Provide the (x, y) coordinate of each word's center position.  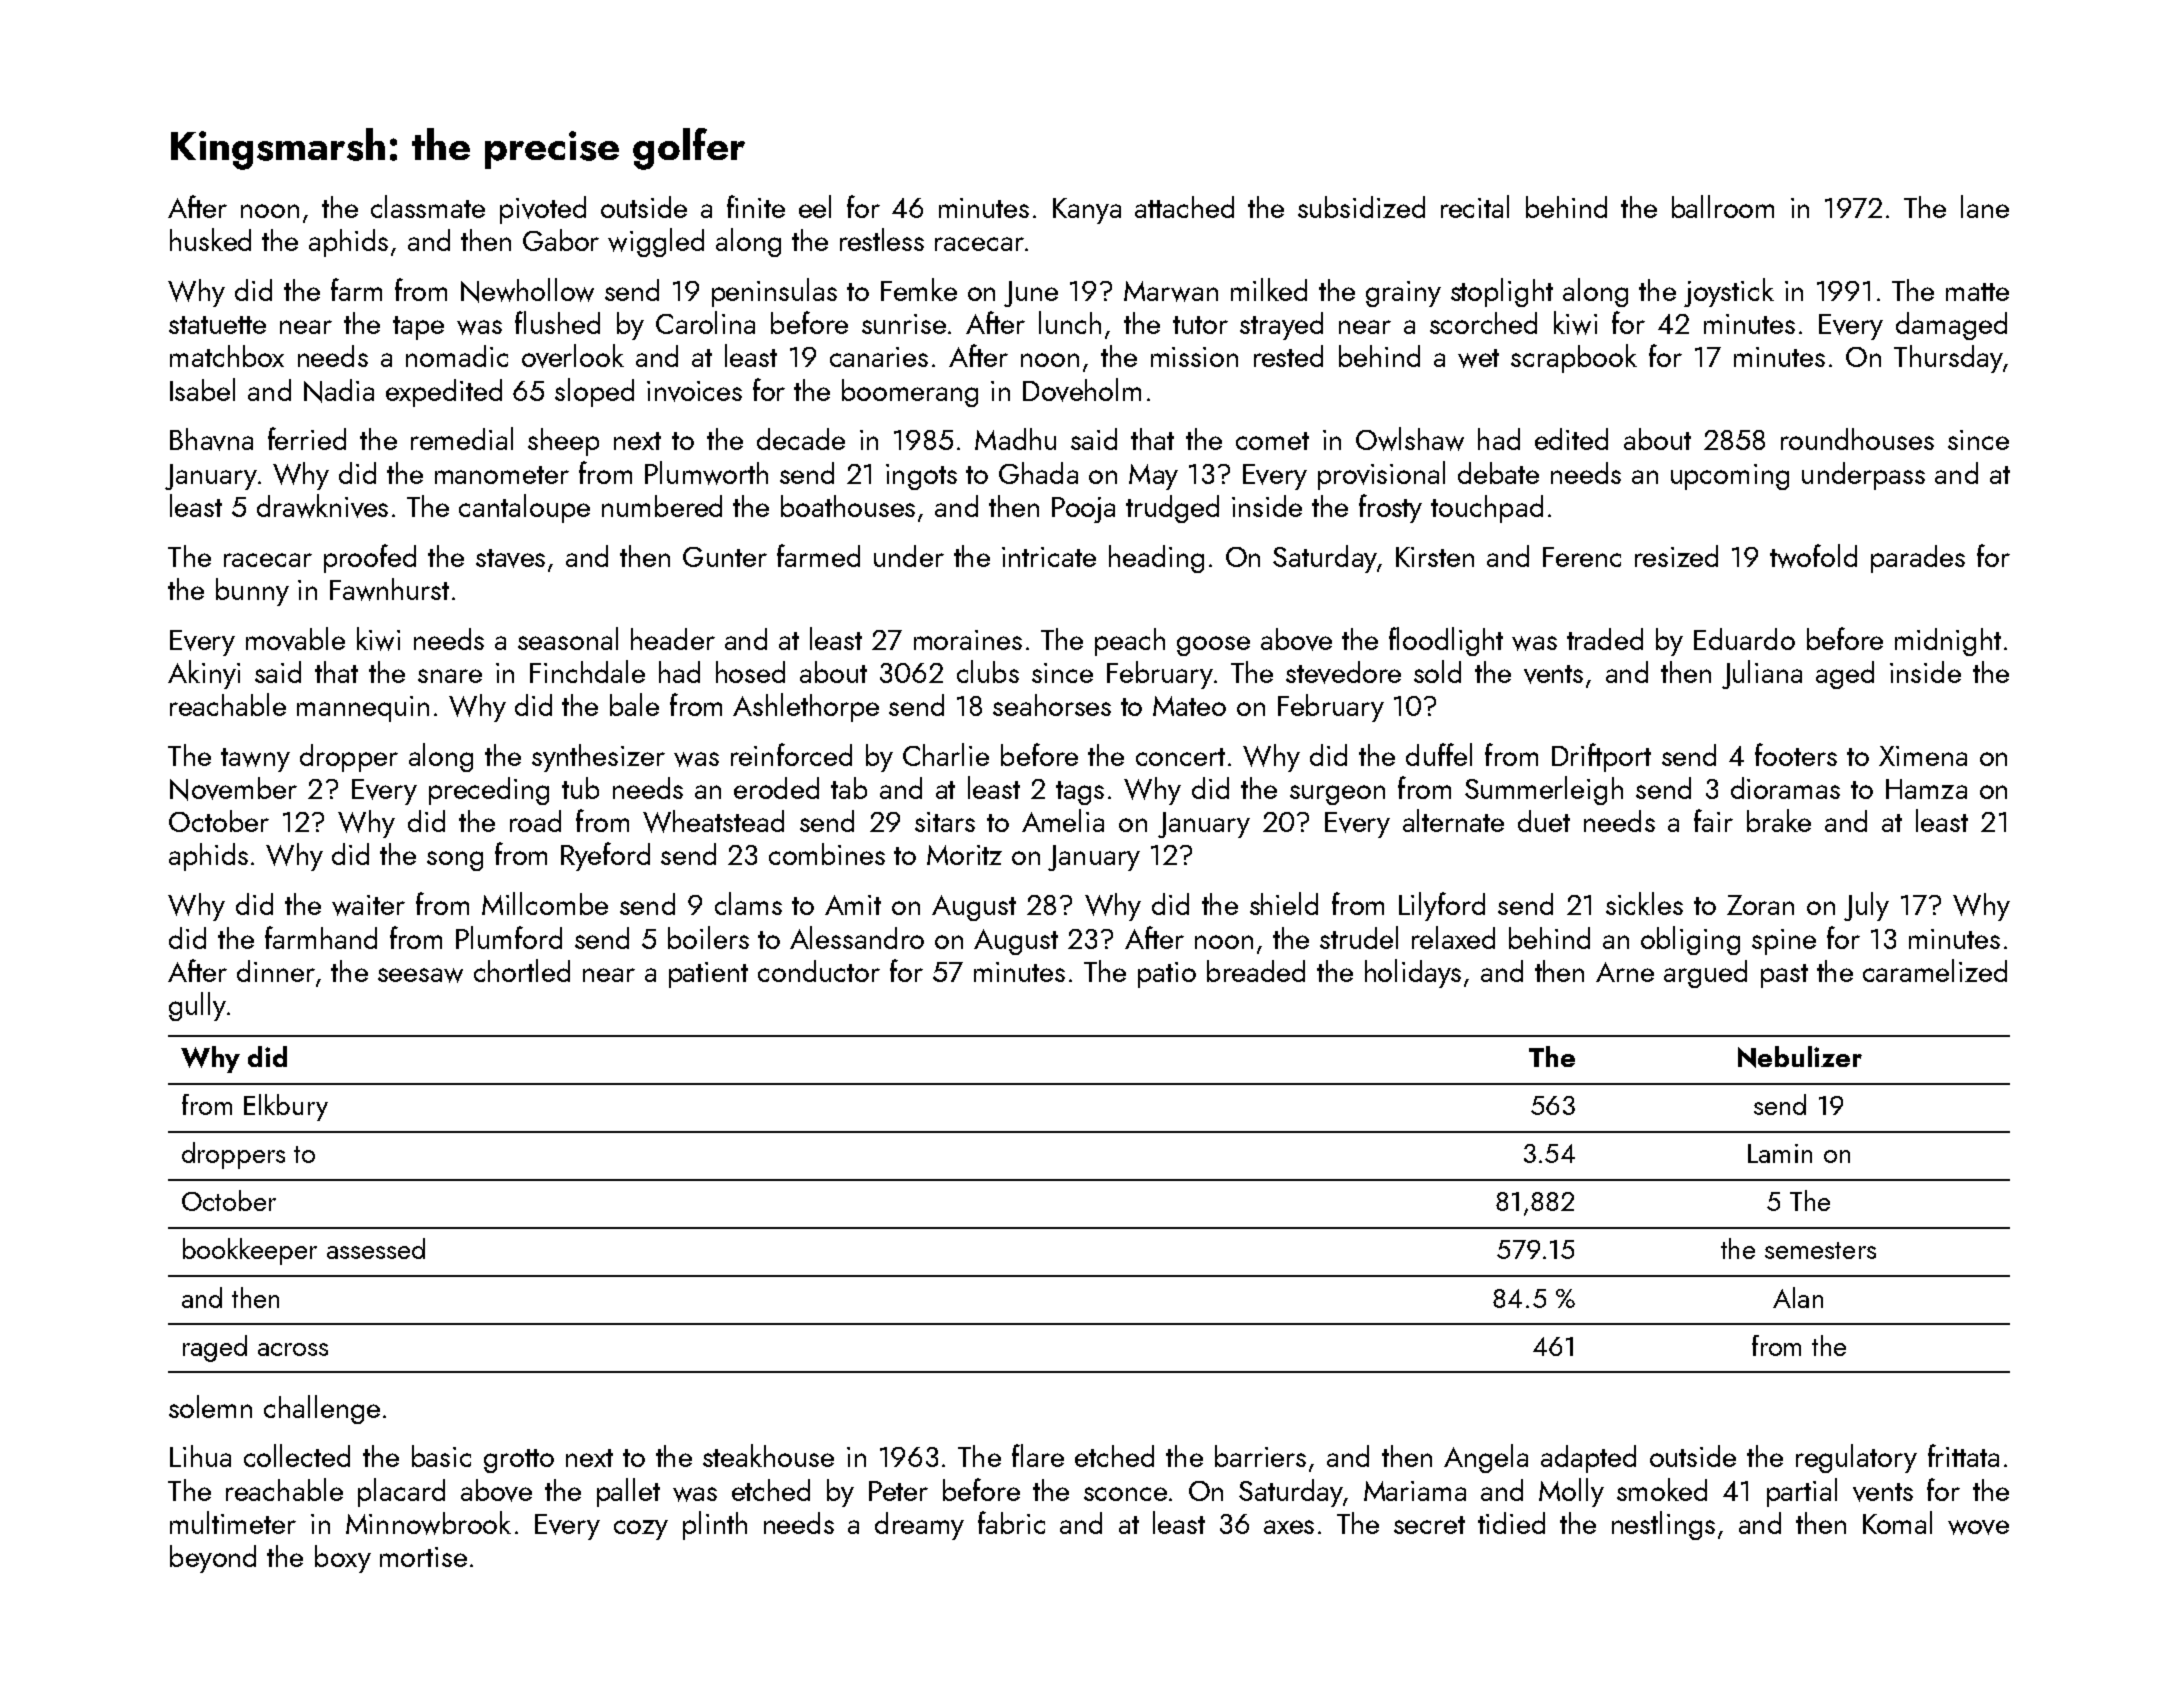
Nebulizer (1800, 1057)
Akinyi (204, 674)
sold (1437, 671)
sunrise (904, 324)
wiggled (656, 242)
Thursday (1948, 359)
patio (1167, 975)
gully (197, 1006)
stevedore (1343, 672)
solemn (210, 1406)
